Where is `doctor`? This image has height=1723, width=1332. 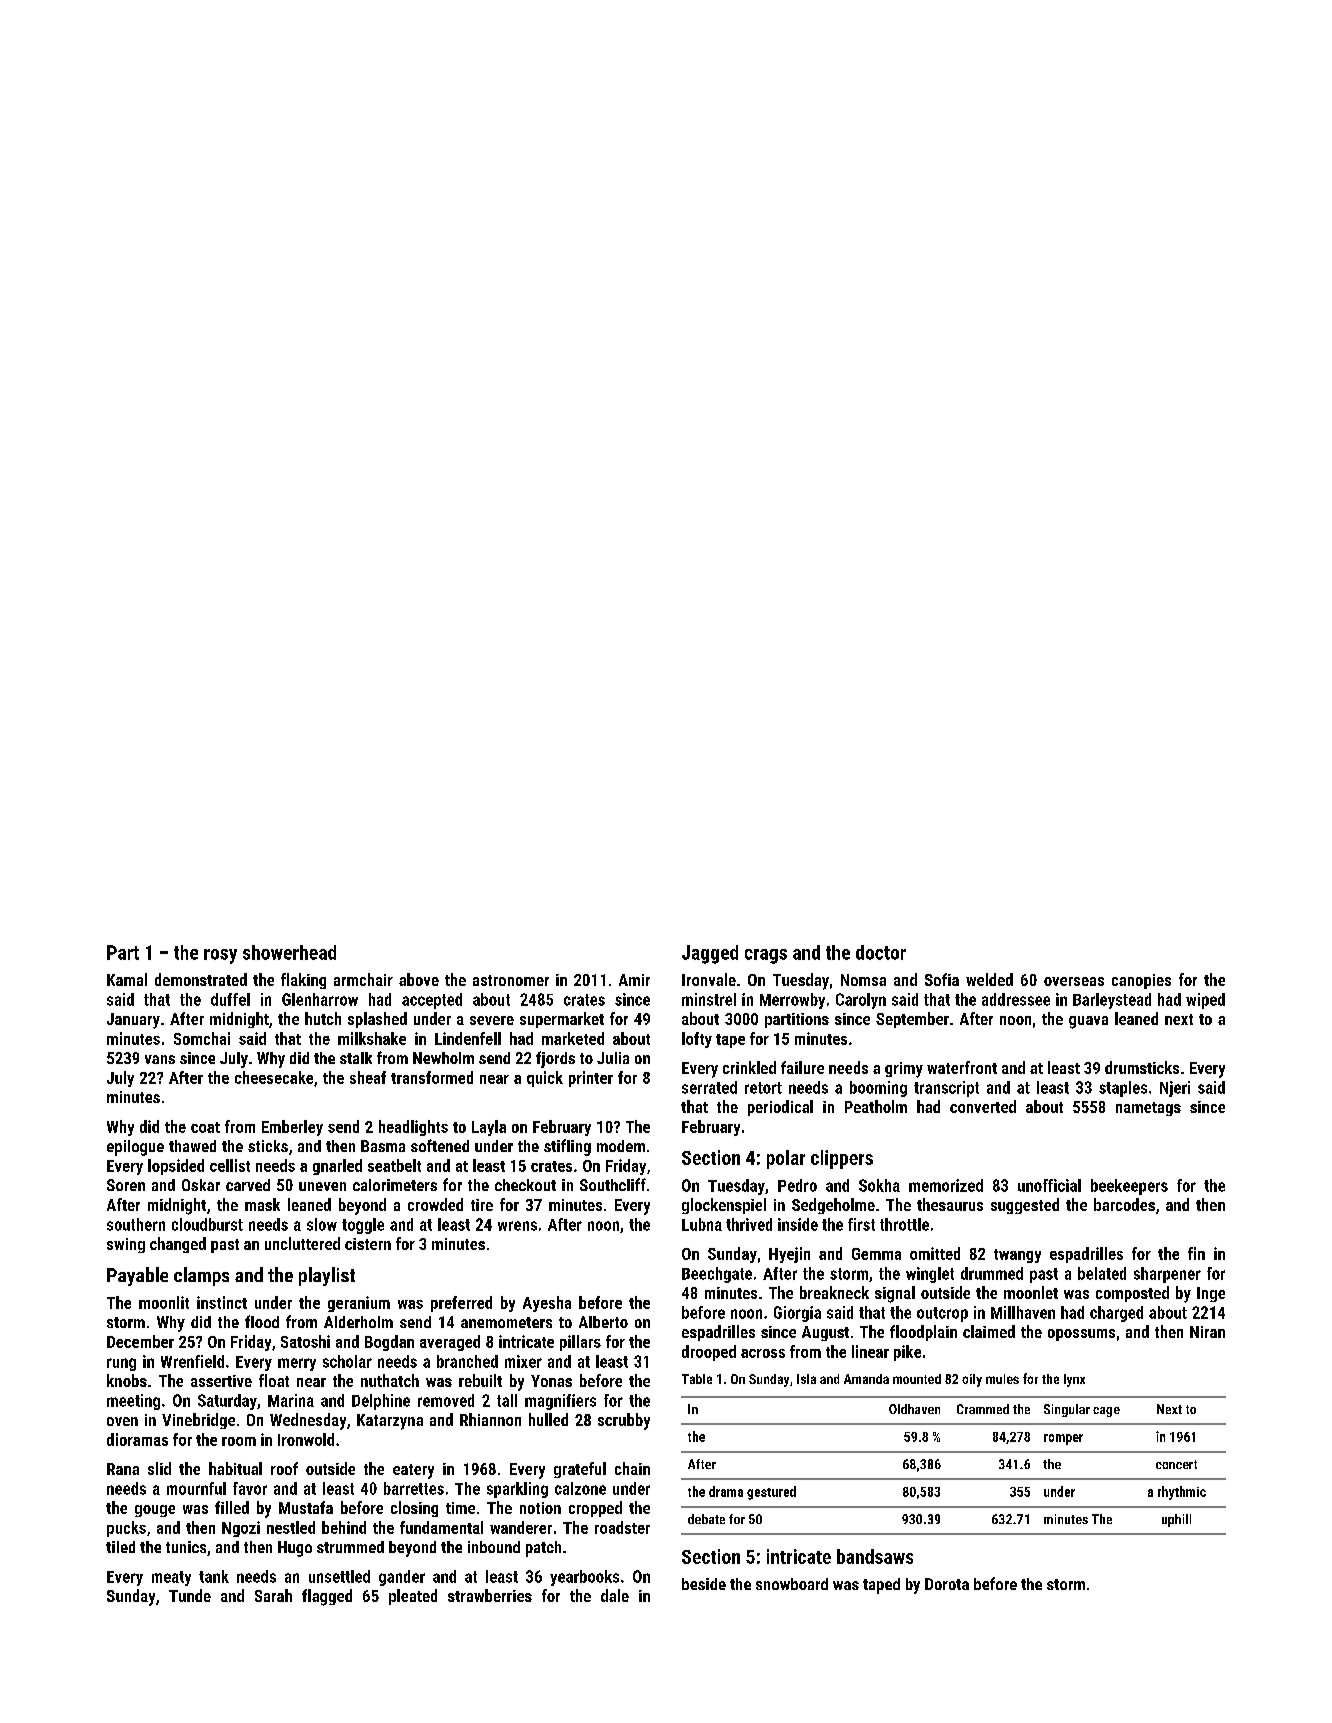 doctor is located at coordinates (881, 952).
